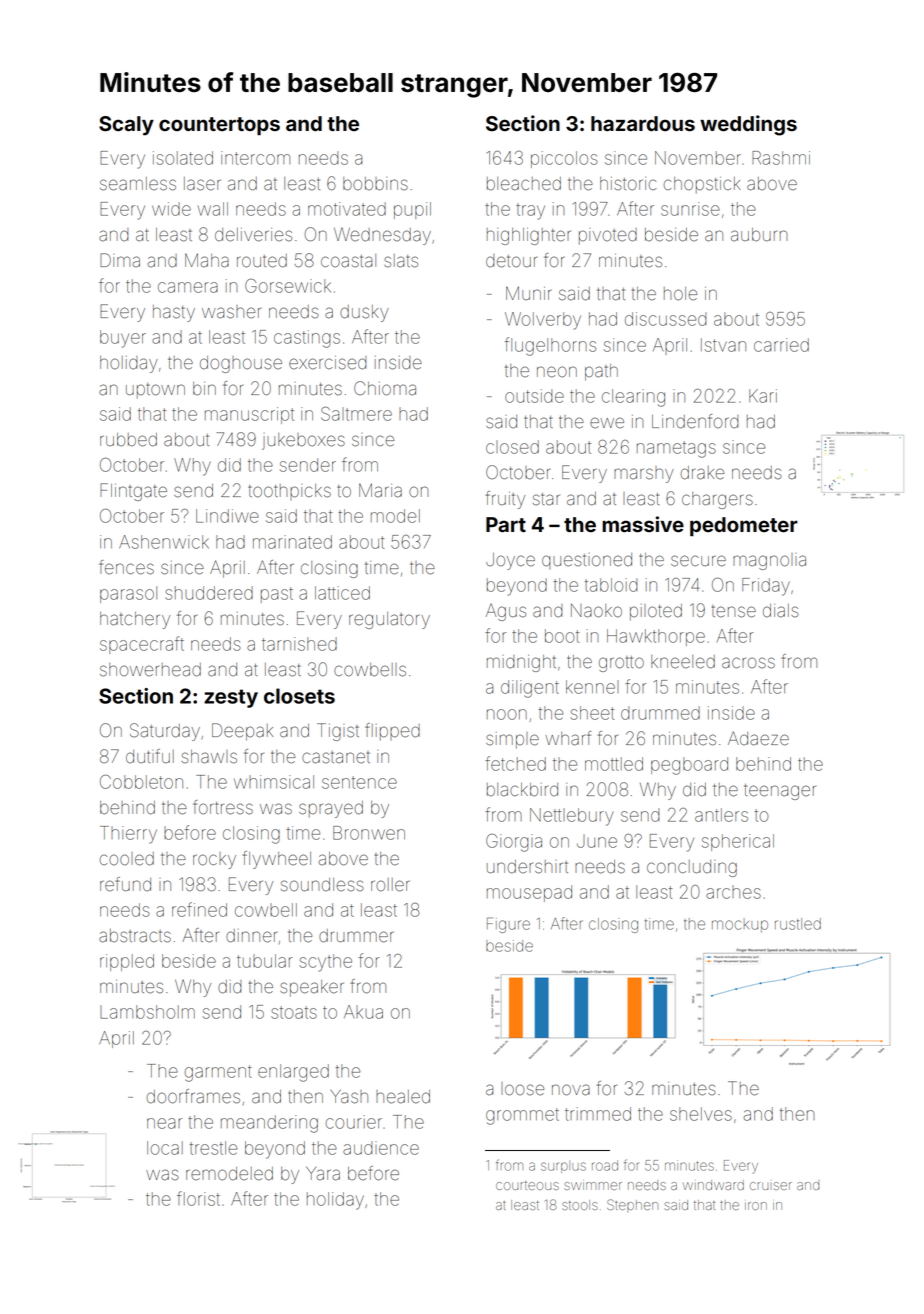 This screenshot has height=1314, width=924. I want to click on Scaly, so click(126, 126).
